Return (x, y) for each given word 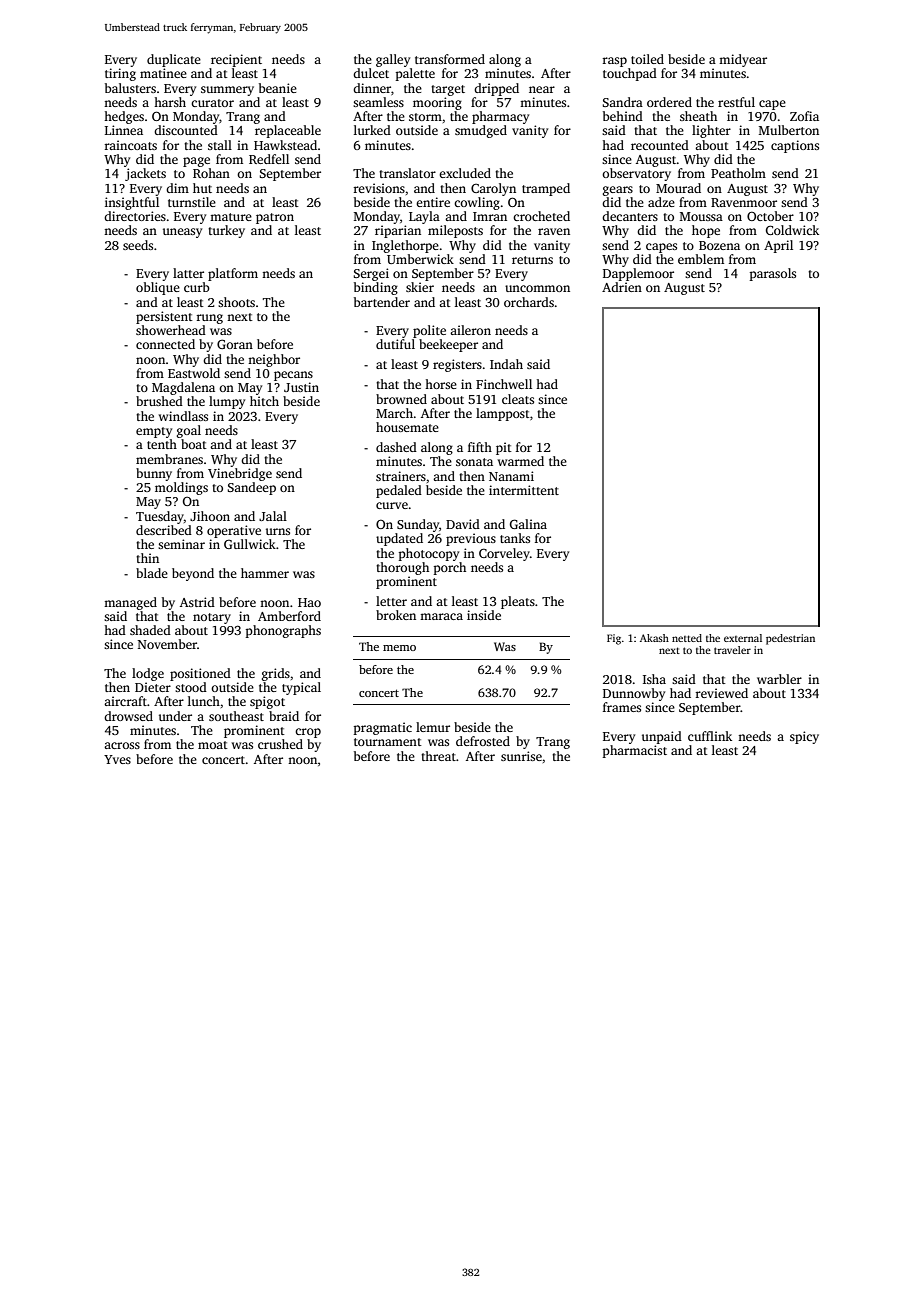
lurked (372, 130)
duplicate (174, 60)
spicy (804, 737)
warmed (521, 461)
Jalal (273, 516)
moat (213, 745)
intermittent (524, 490)
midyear (743, 60)
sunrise (521, 756)
